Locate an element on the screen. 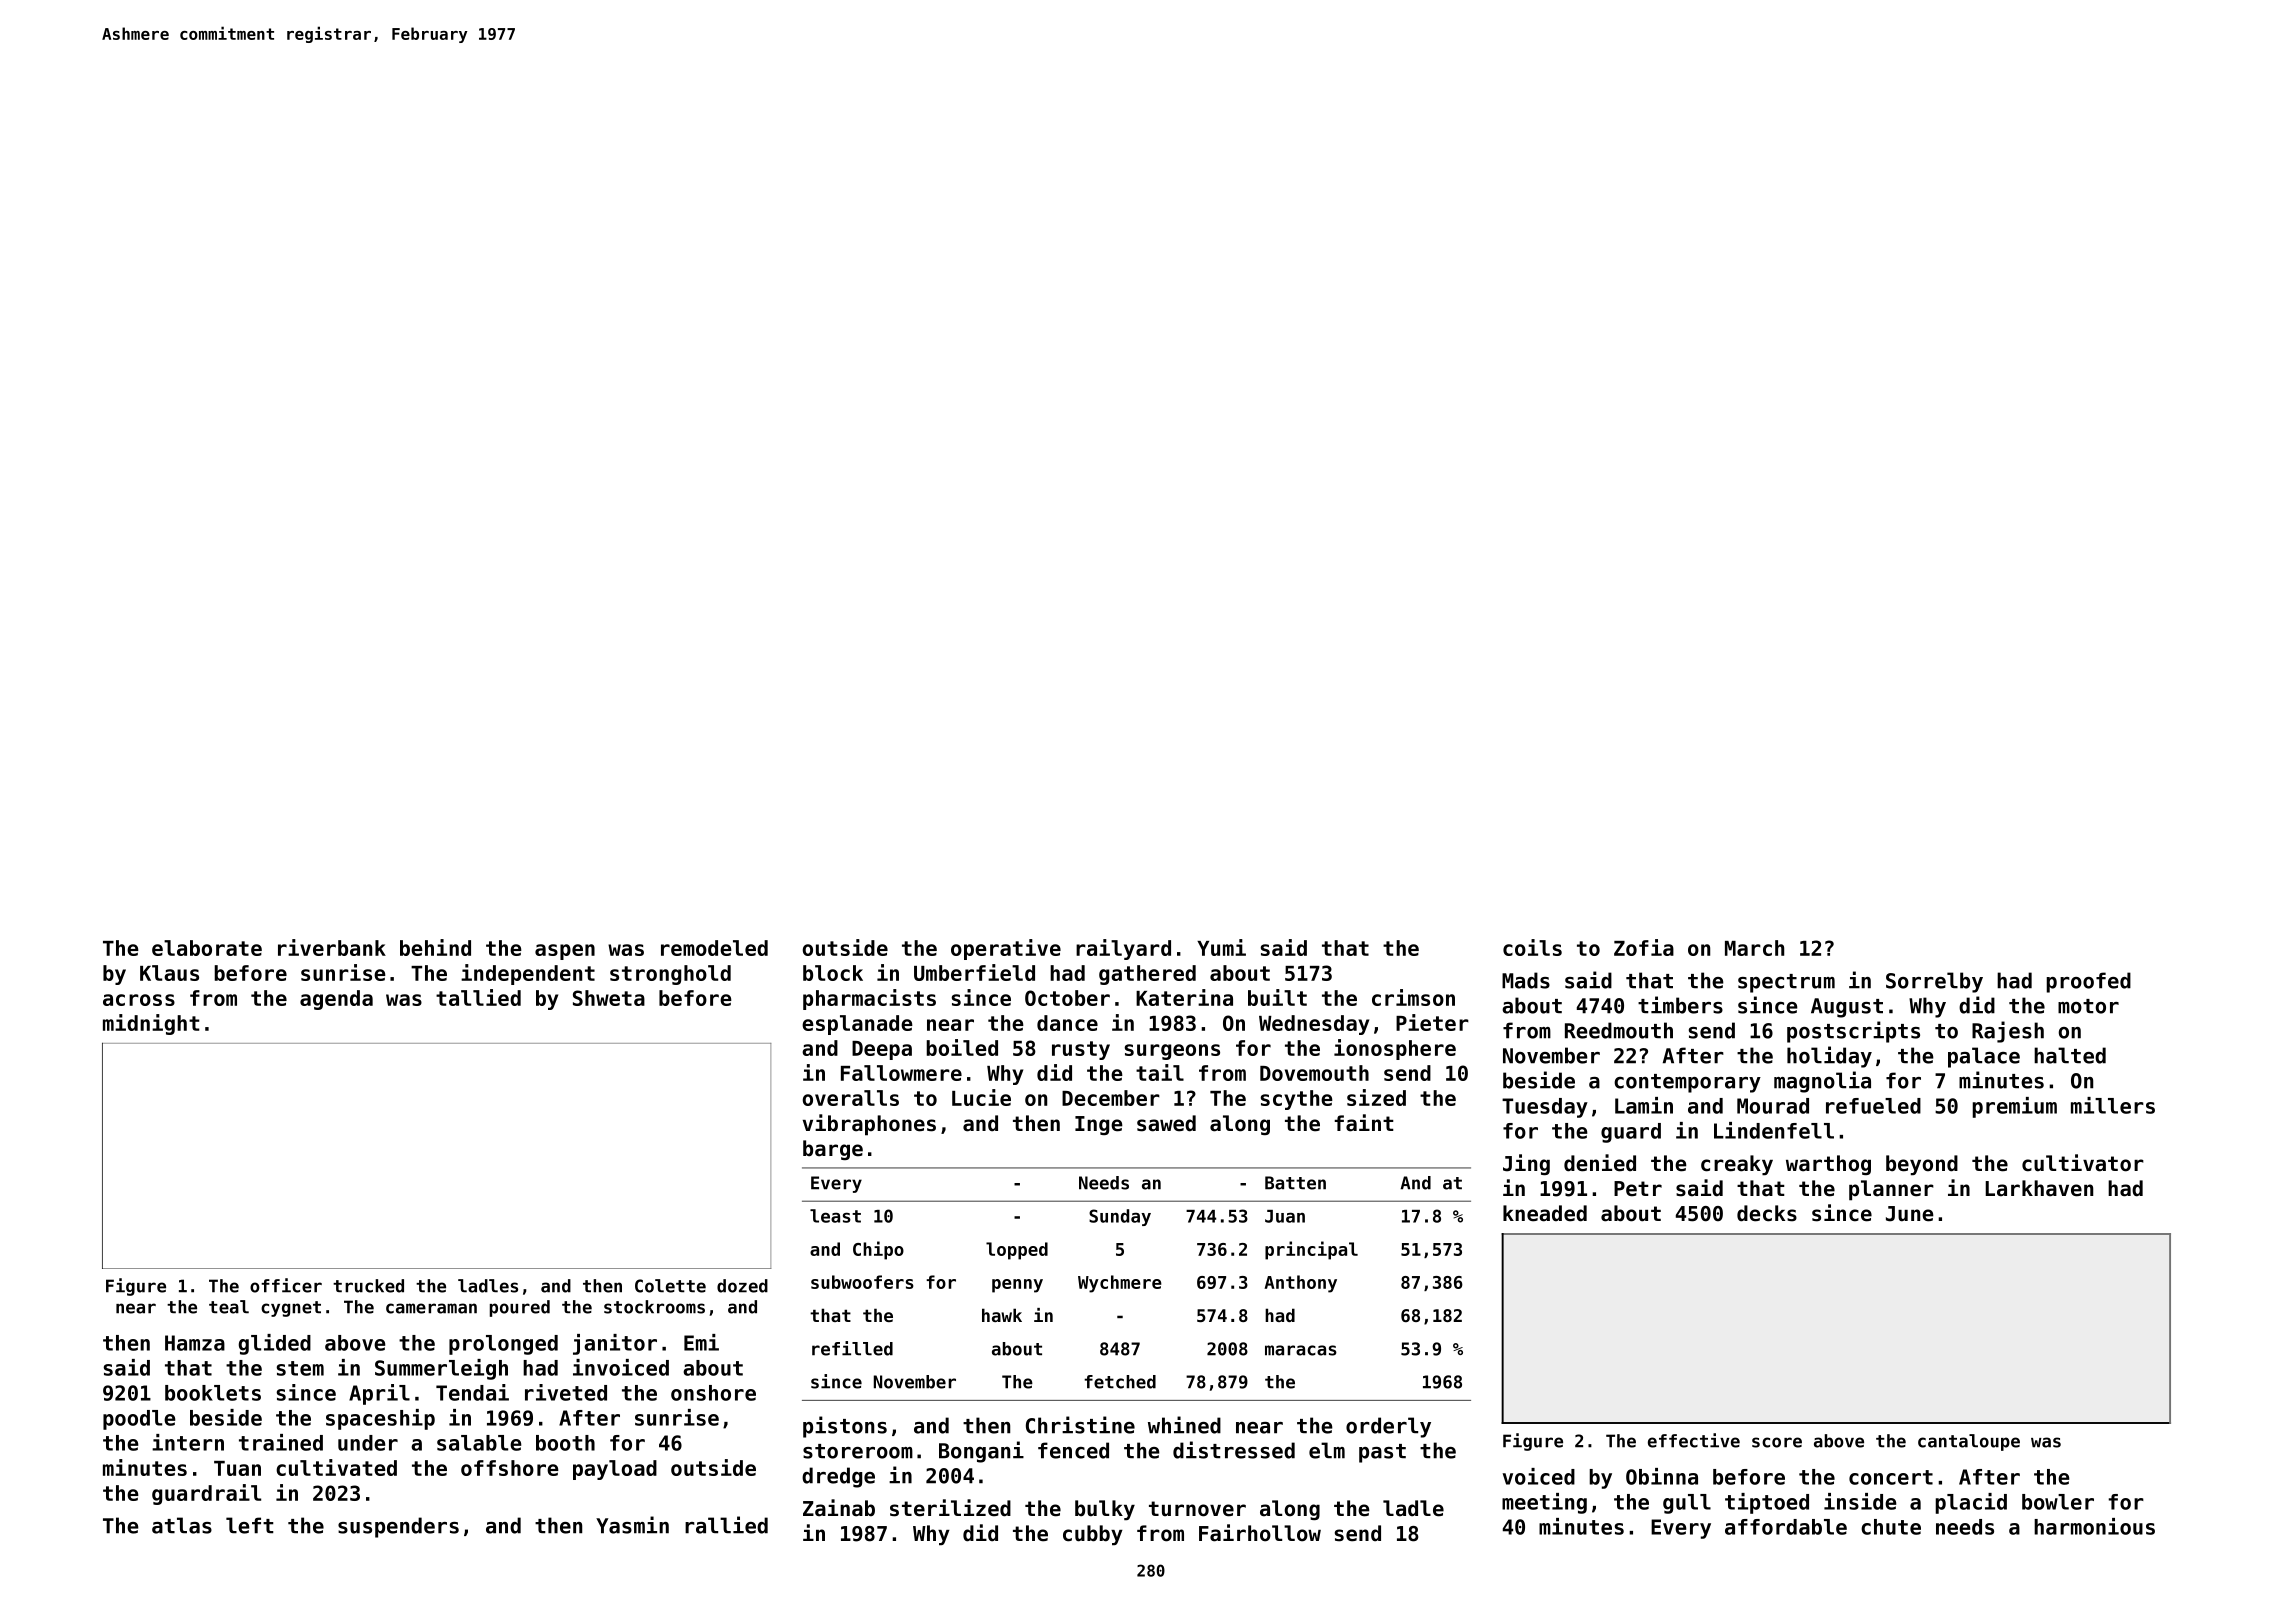  Yasmin is located at coordinates (632, 1525).
